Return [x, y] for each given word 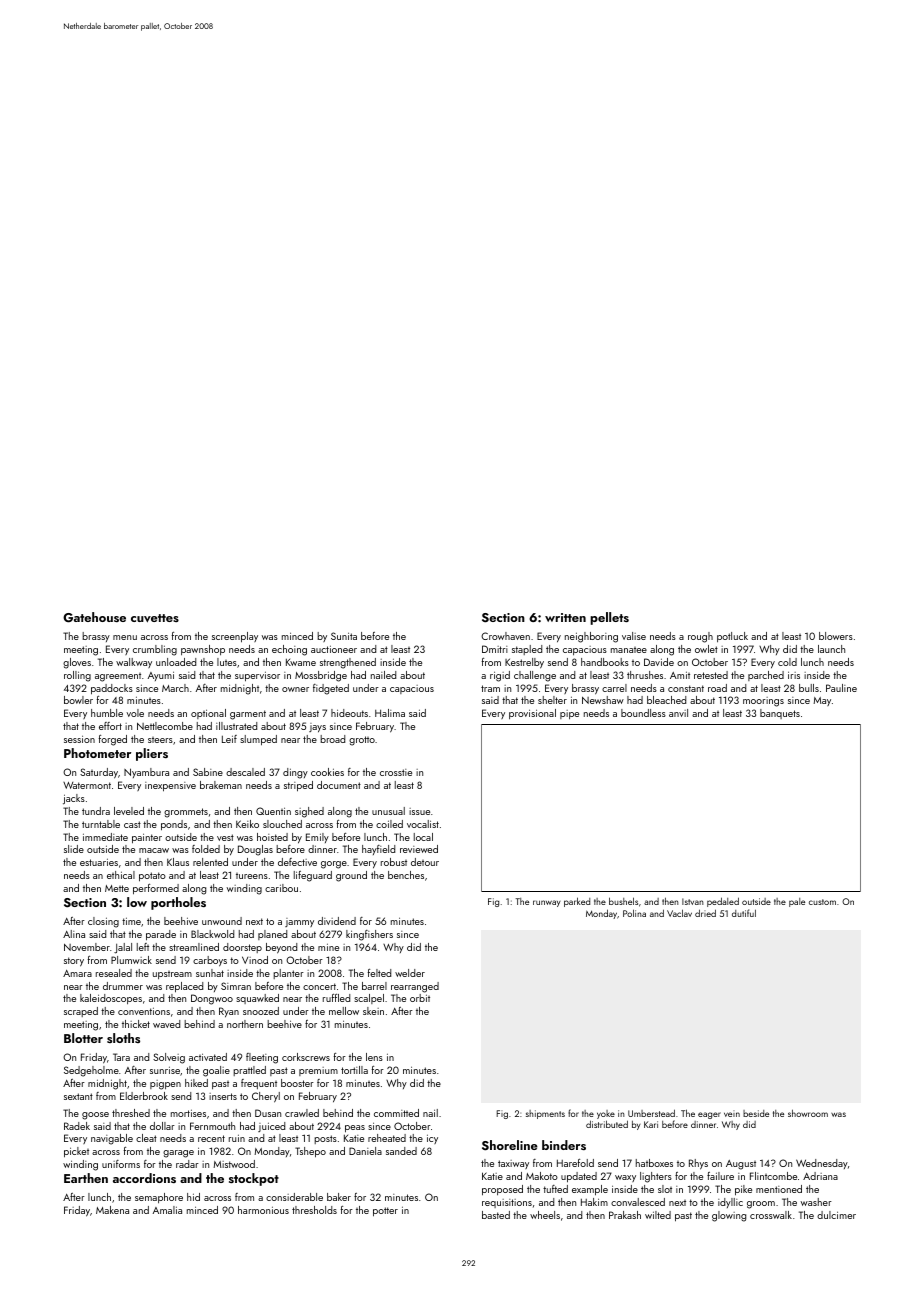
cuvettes [155, 618]
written [565, 617]
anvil [678, 713]
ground [351, 876]
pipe [569, 714]
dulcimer [836, 1215]
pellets [609, 618]
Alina [74, 934]
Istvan [693, 901]
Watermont [87, 785]
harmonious [263, 1210]
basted [496, 1215]
